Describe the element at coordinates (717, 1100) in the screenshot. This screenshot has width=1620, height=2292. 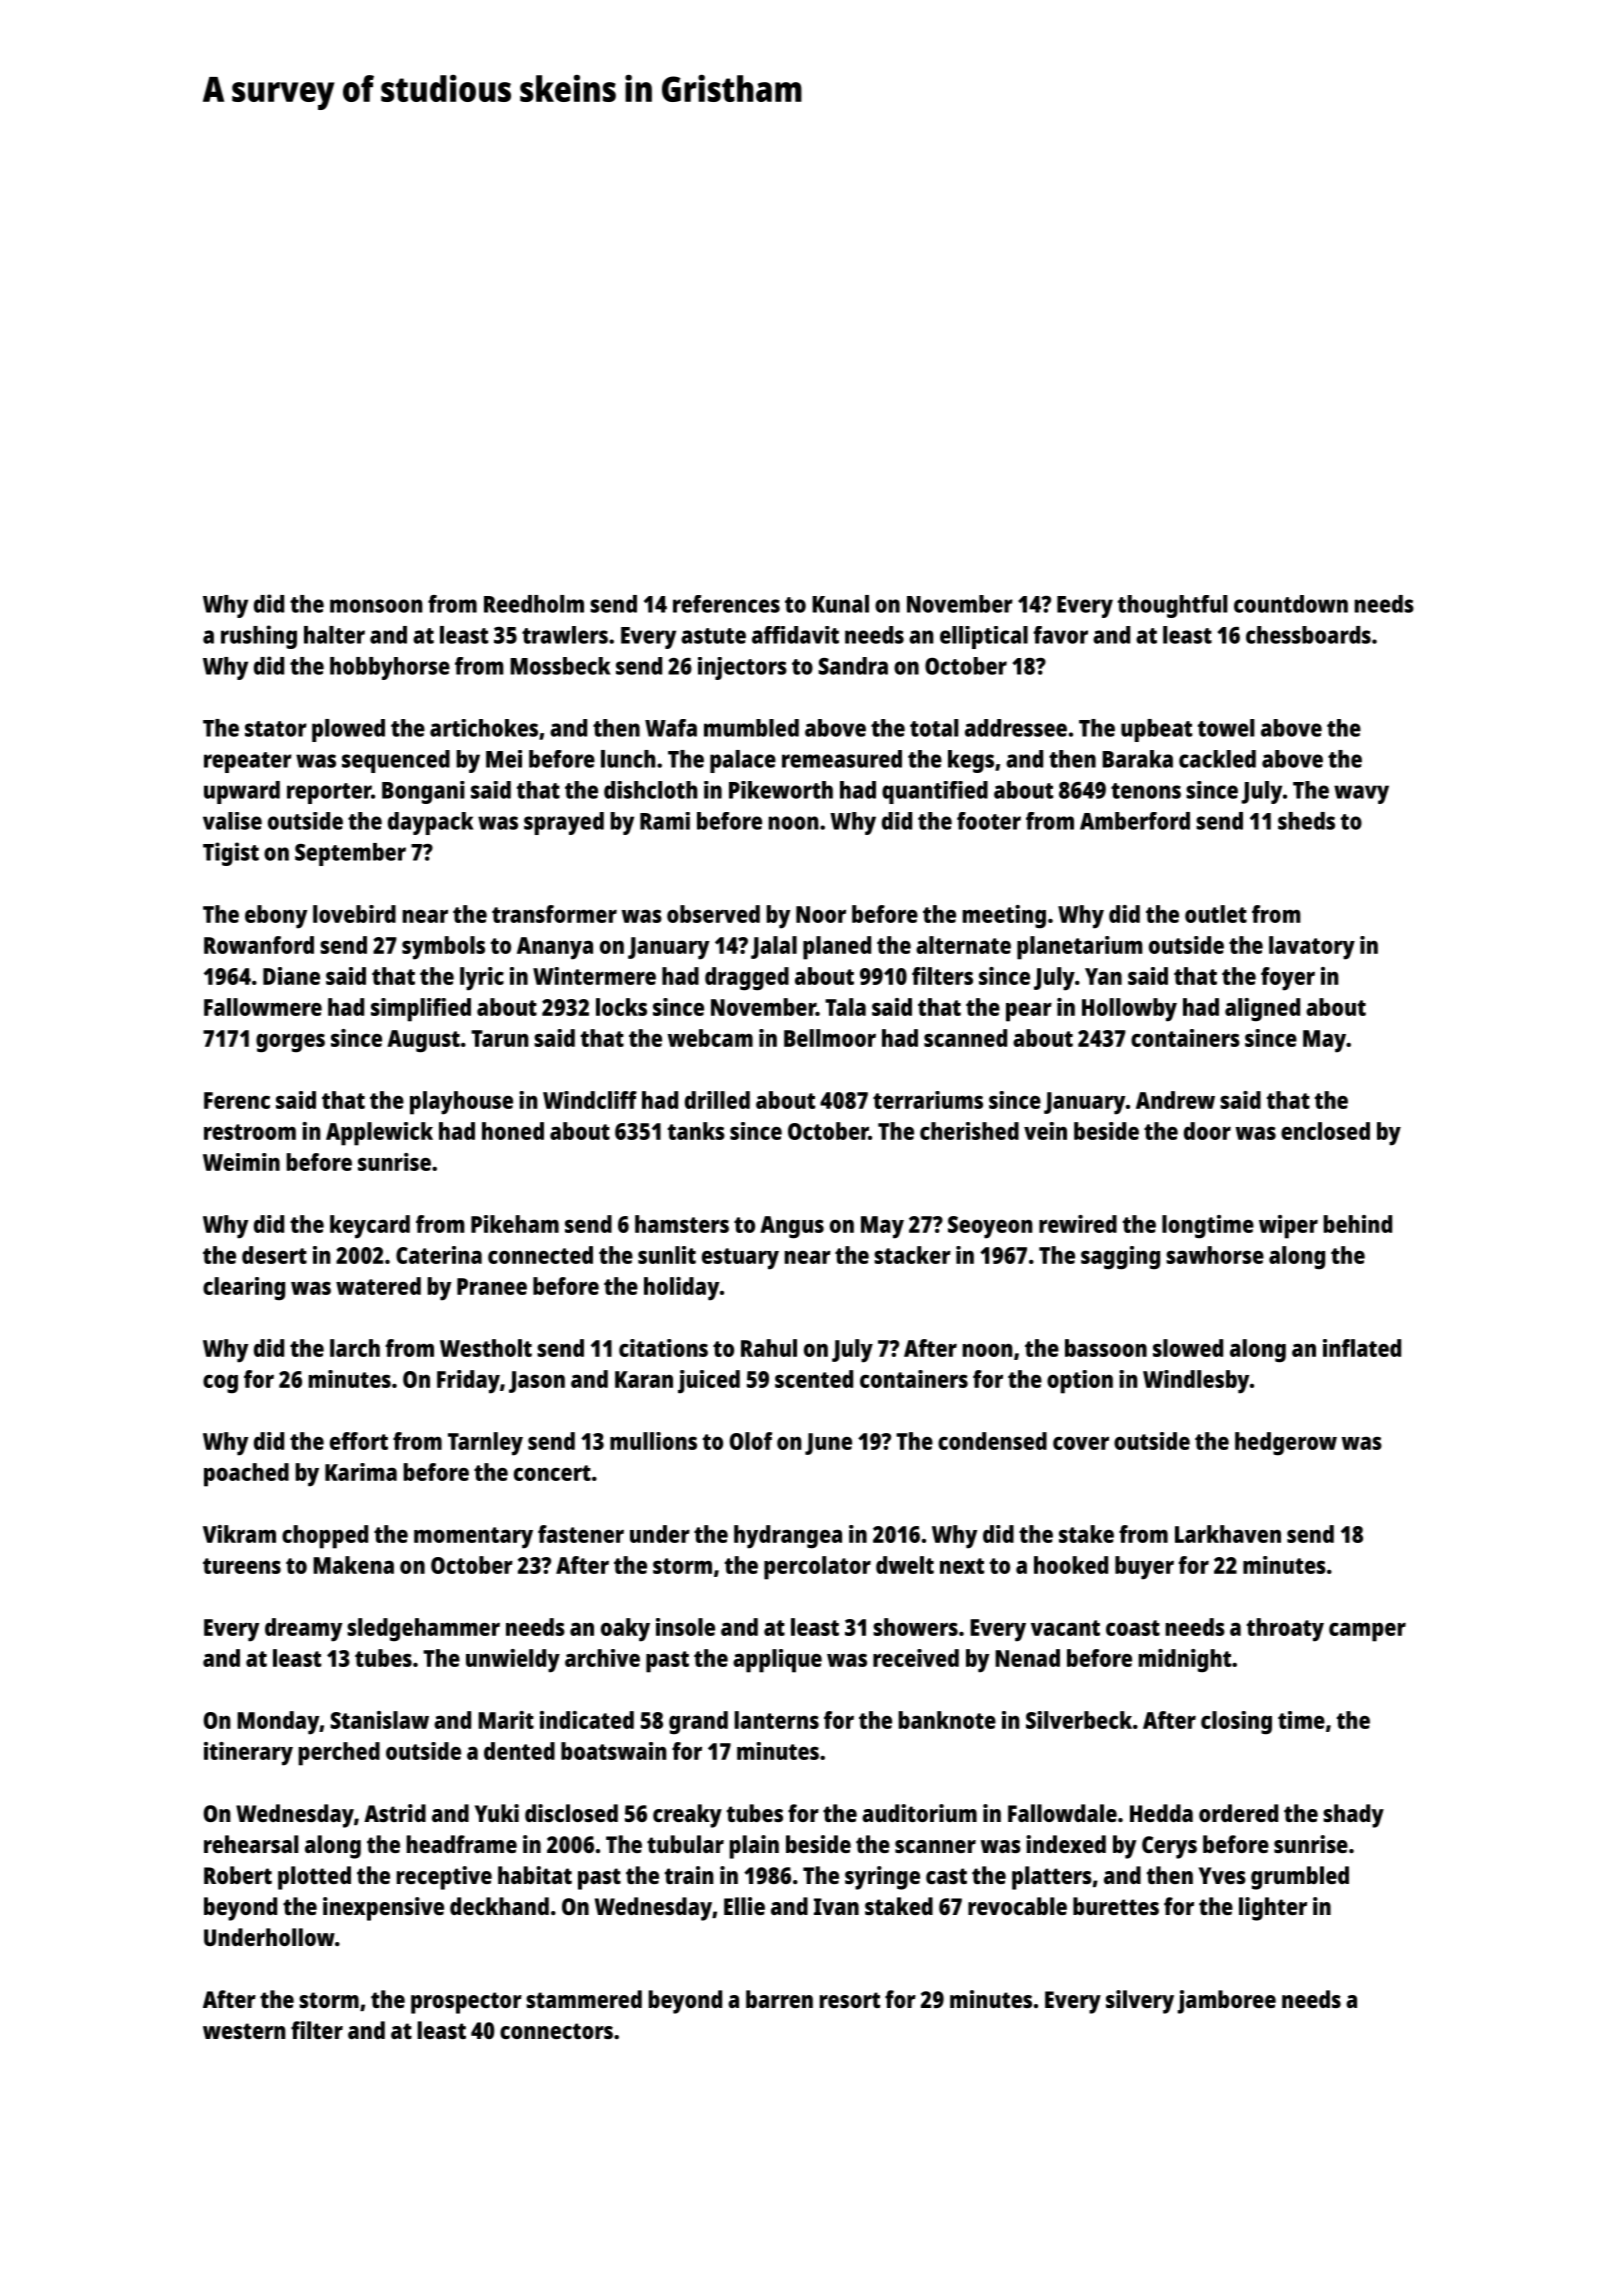
I see `drilled` at that location.
